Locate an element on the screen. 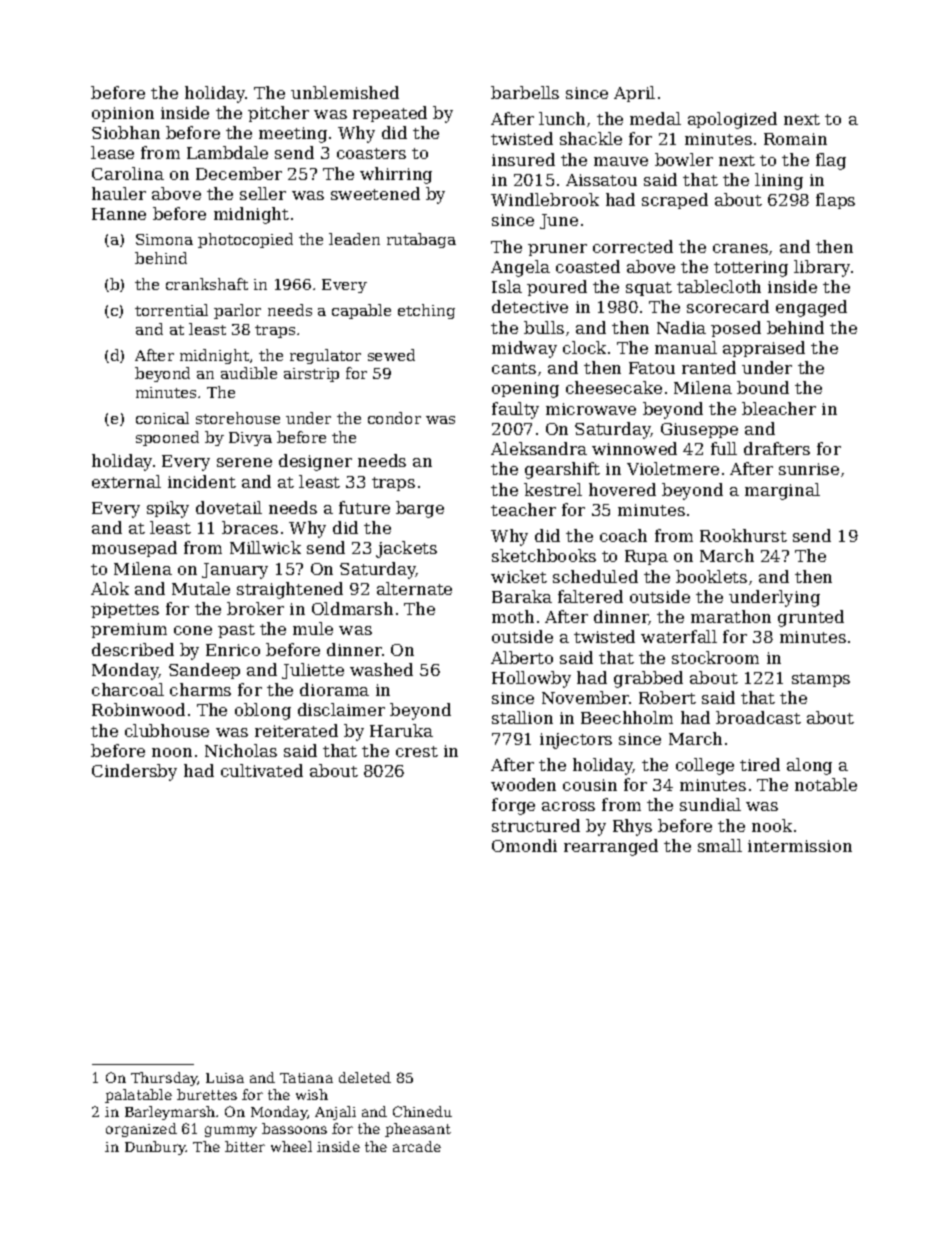 The height and width of the screenshot is (1233, 952). barbells is located at coordinates (525, 92).
